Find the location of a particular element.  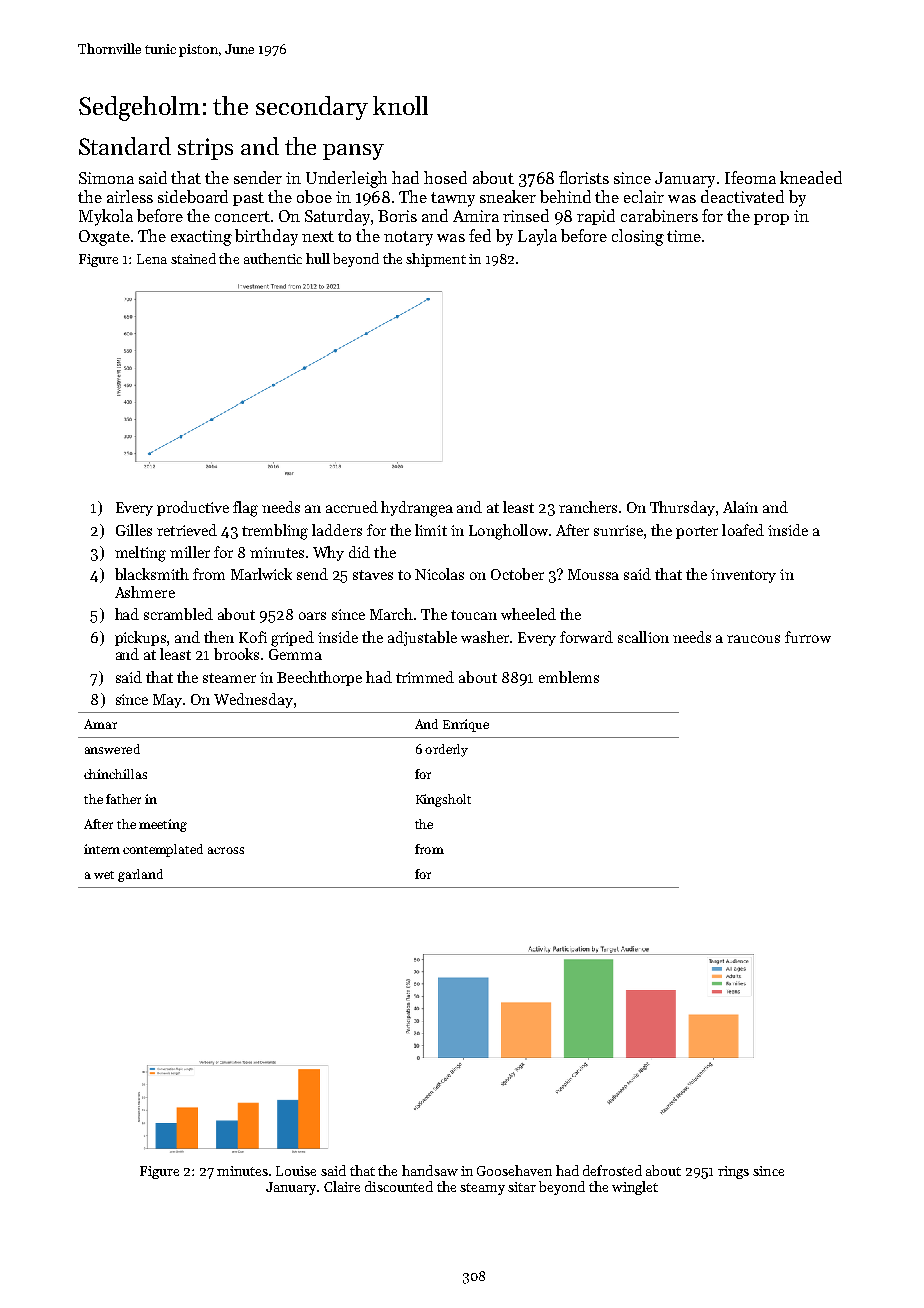

hosed is located at coordinates (445, 177).
